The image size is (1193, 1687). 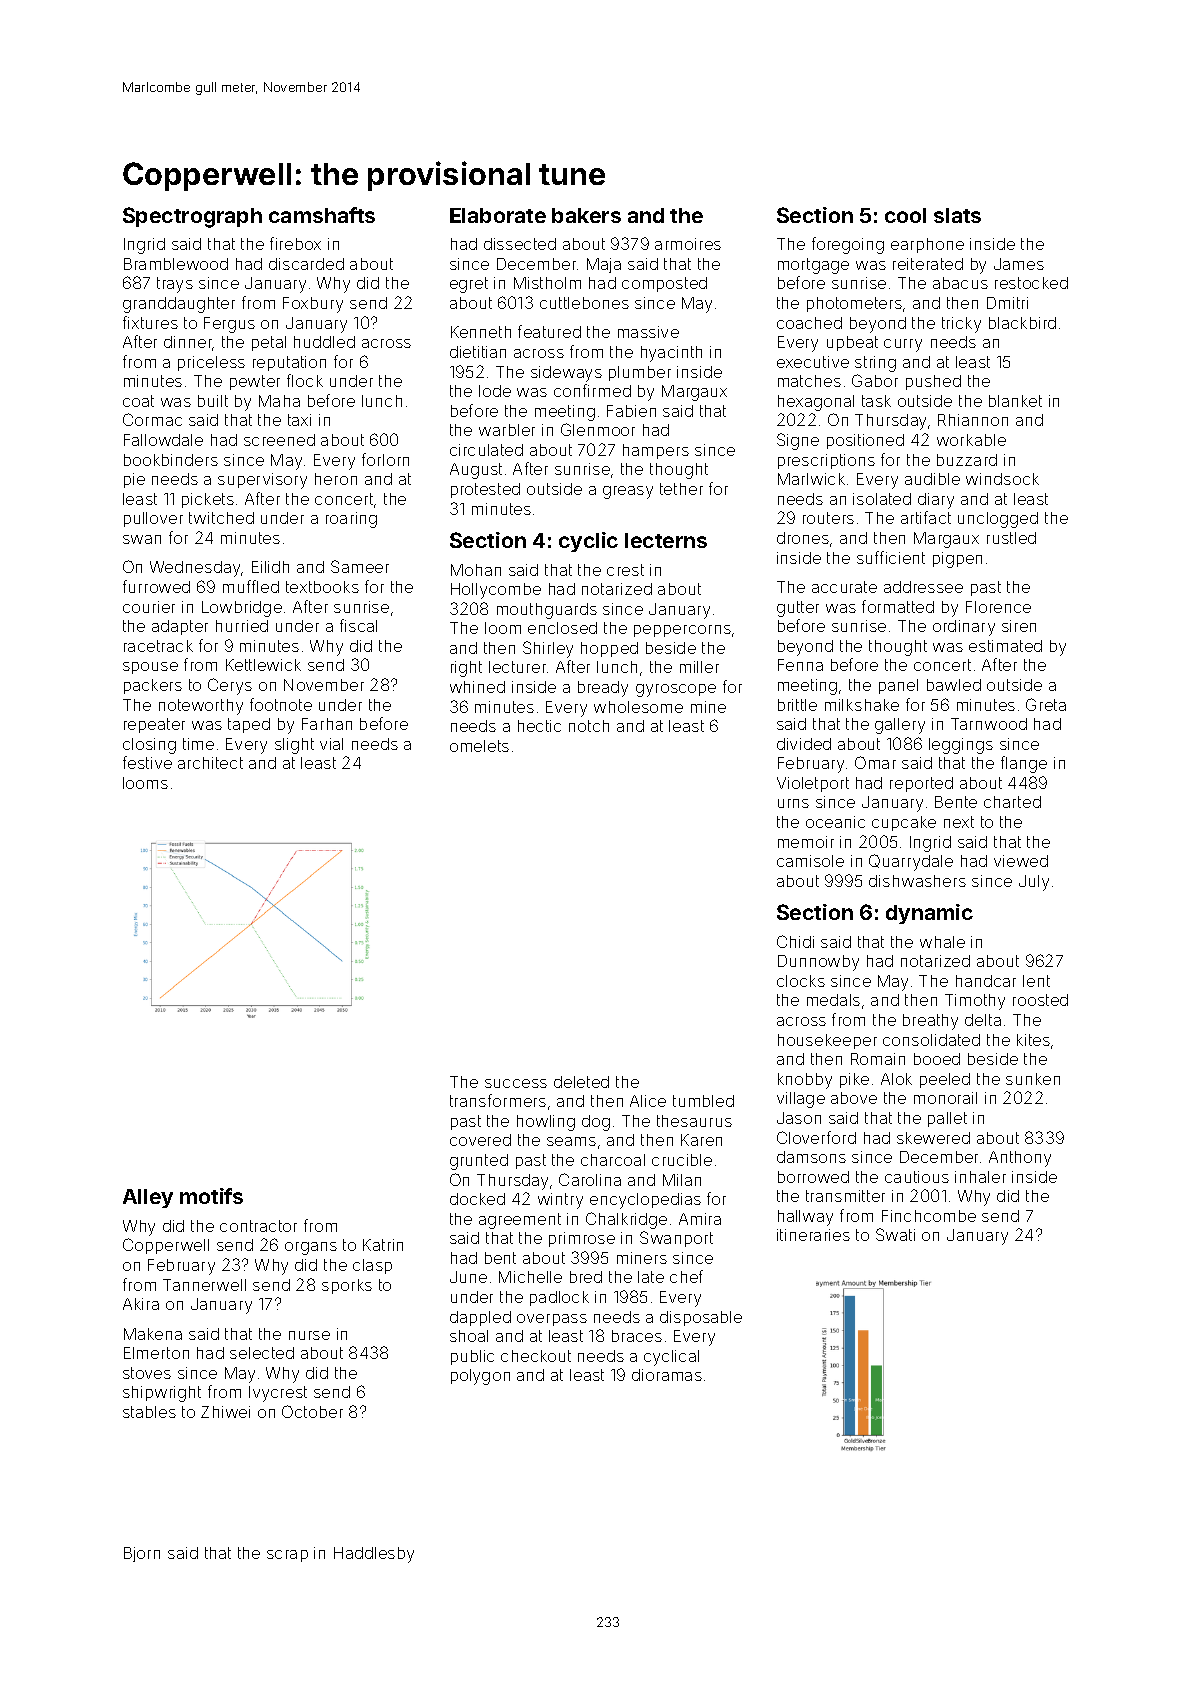 I want to click on drones, so click(x=803, y=538).
